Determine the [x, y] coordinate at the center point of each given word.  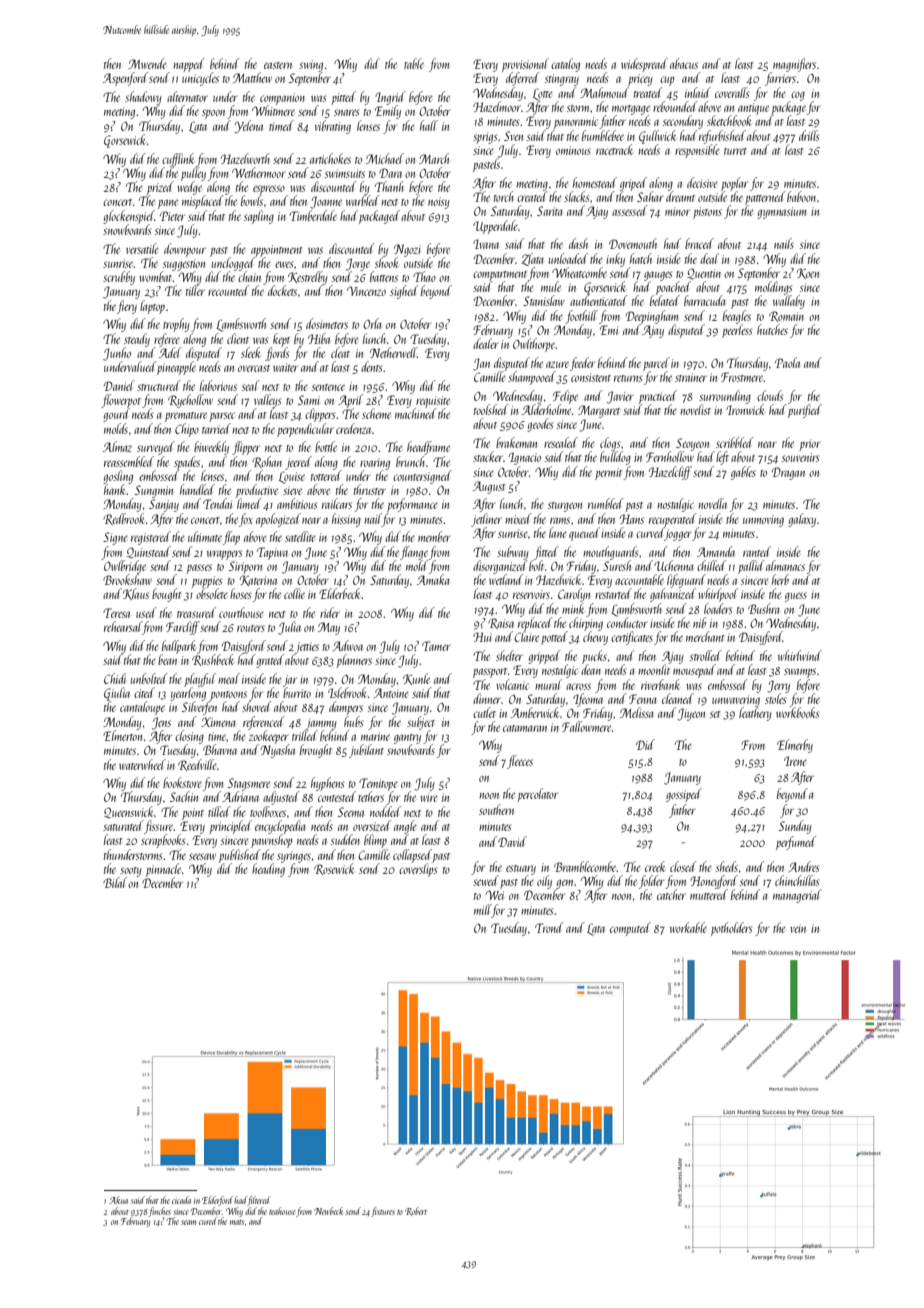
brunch [410, 461]
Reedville [197, 765]
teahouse [282, 1211]
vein [798, 928]
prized [160, 188]
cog [798, 96]
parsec [222, 417]
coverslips [418, 870]
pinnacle [163, 870]
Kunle [416, 679]
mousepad [694, 671]
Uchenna [674, 565]
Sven [513, 136]
